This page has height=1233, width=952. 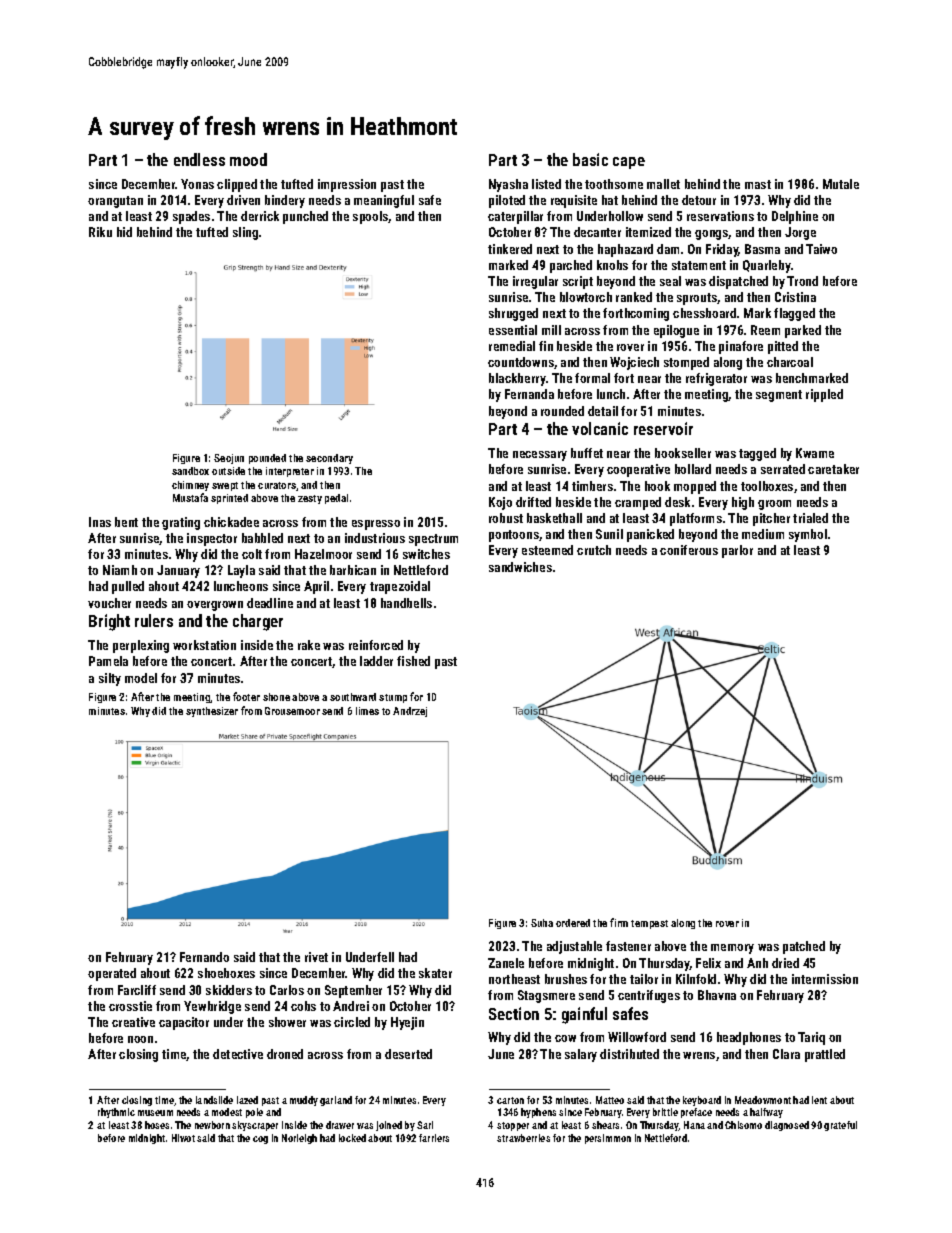 What do you see at coordinates (110, 679) in the page?
I see `silty` at bounding box center [110, 679].
